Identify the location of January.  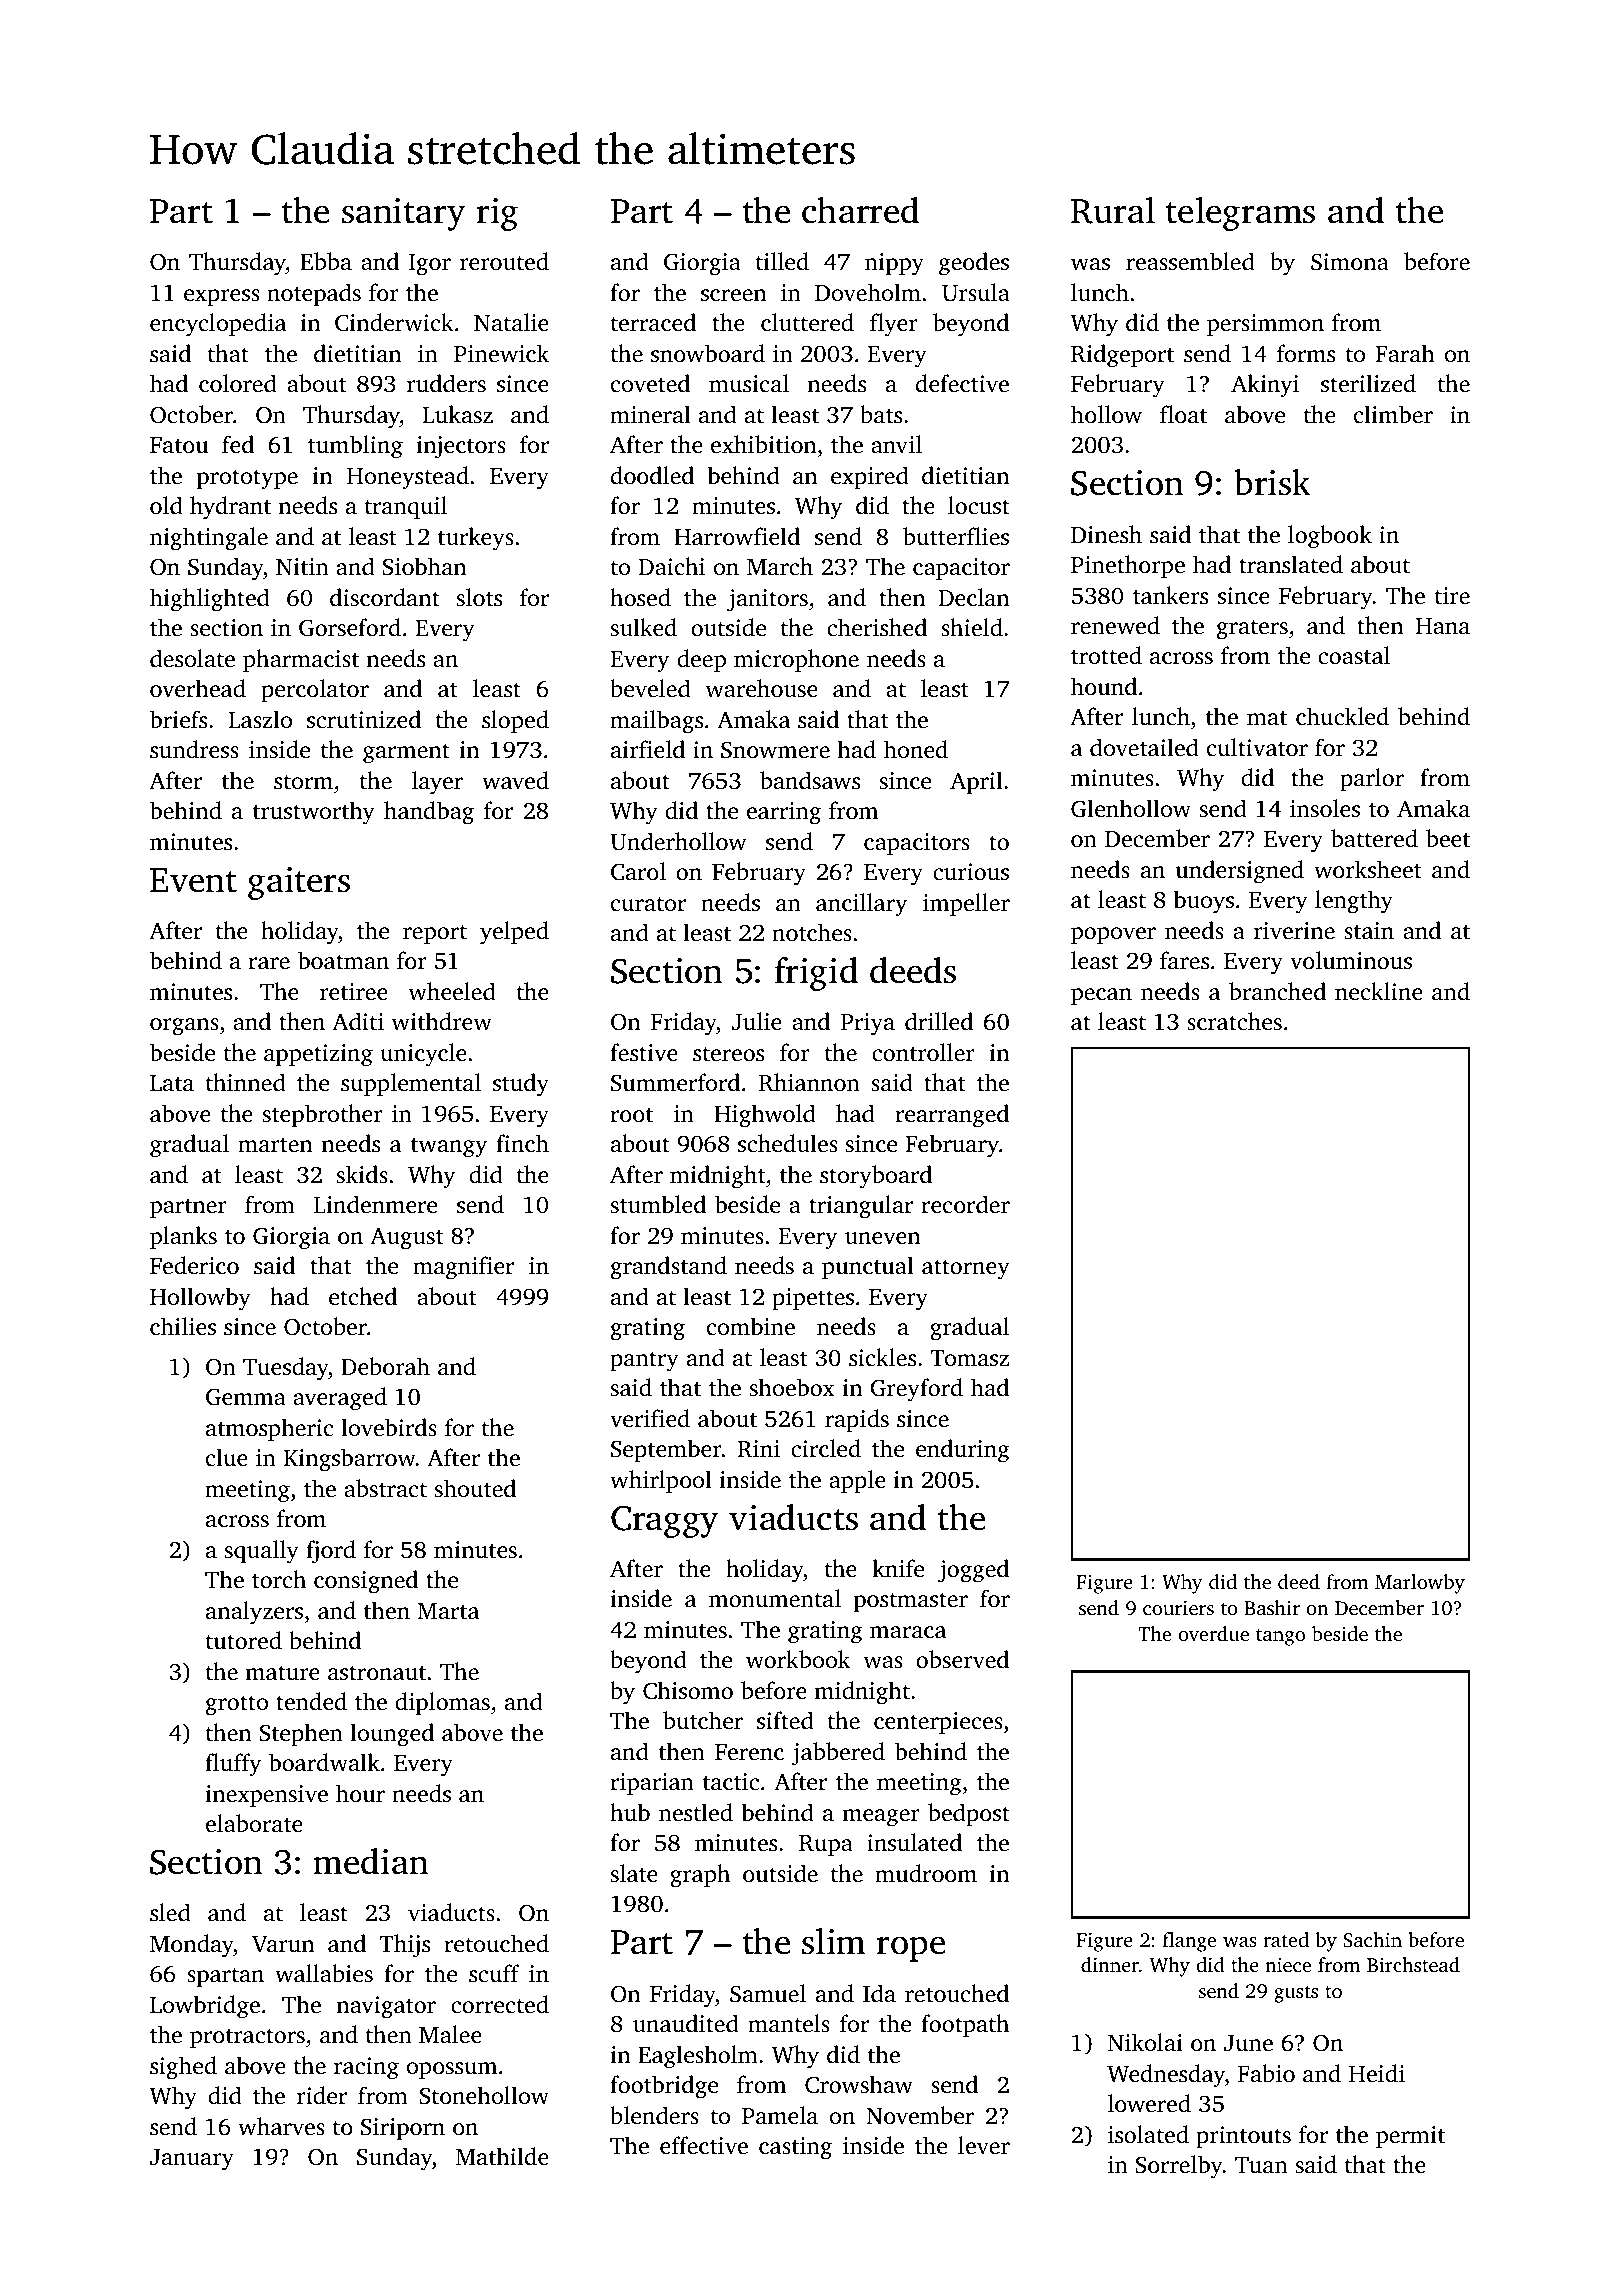
(192, 2160).
